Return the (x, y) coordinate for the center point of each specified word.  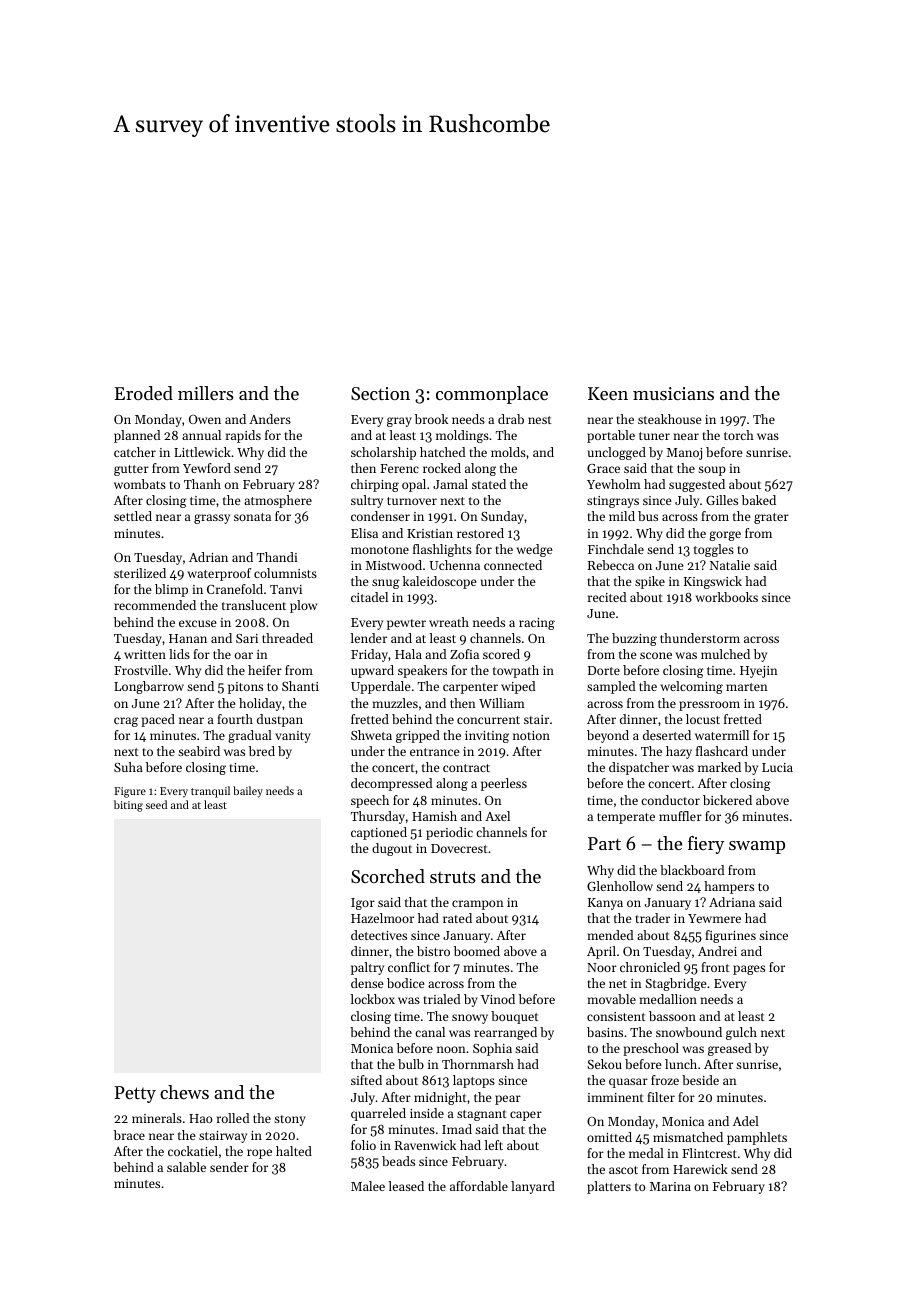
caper (526, 1116)
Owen (205, 419)
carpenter (470, 688)
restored (480, 533)
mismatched (688, 1137)
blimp (171, 590)
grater (771, 518)
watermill (722, 735)
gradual (250, 736)
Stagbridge (676, 984)
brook (431, 419)
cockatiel (193, 1151)
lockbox (373, 999)
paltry (367, 968)
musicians (673, 393)
